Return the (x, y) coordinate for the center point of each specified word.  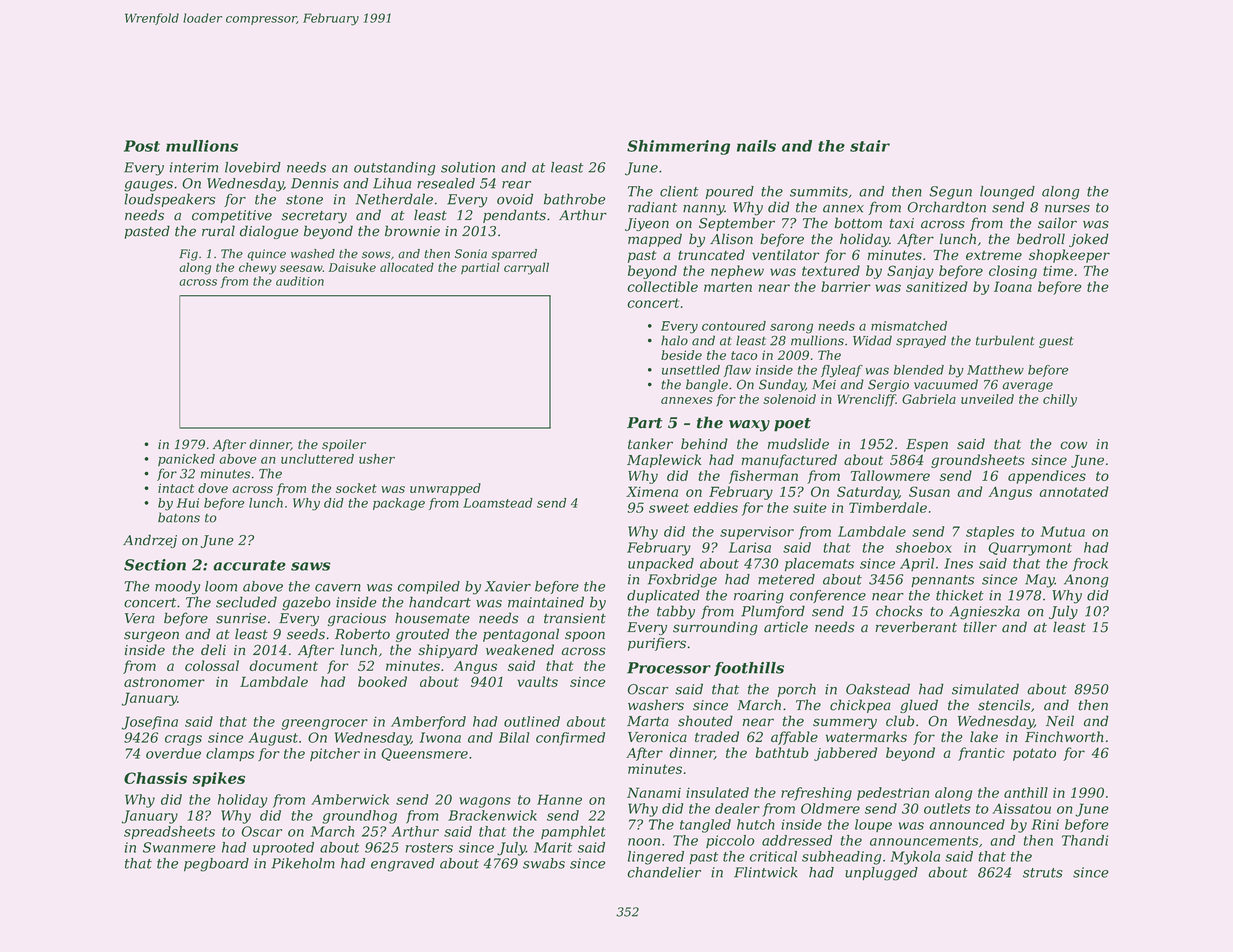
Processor (669, 668)
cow (1073, 445)
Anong (1086, 581)
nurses (1067, 209)
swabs (544, 863)
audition (300, 281)
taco (744, 355)
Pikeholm (303, 863)
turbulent (1005, 340)
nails (756, 146)
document (283, 665)
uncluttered (317, 459)
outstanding (394, 169)
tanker (650, 444)
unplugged (881, 874)
